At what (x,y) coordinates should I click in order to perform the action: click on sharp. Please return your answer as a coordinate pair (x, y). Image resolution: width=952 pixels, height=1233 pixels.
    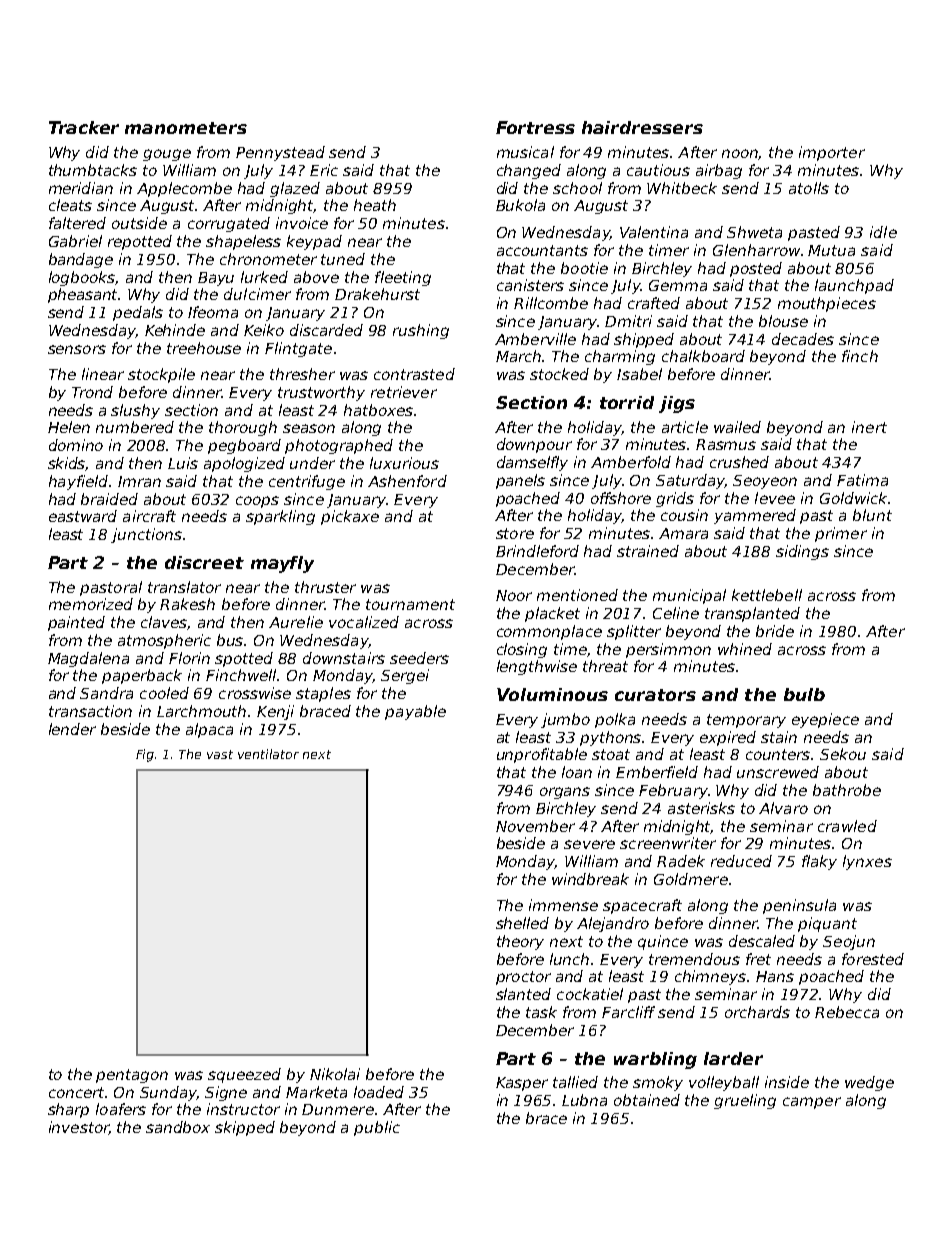
    Looking at the image, I should click on (68, 1110).
